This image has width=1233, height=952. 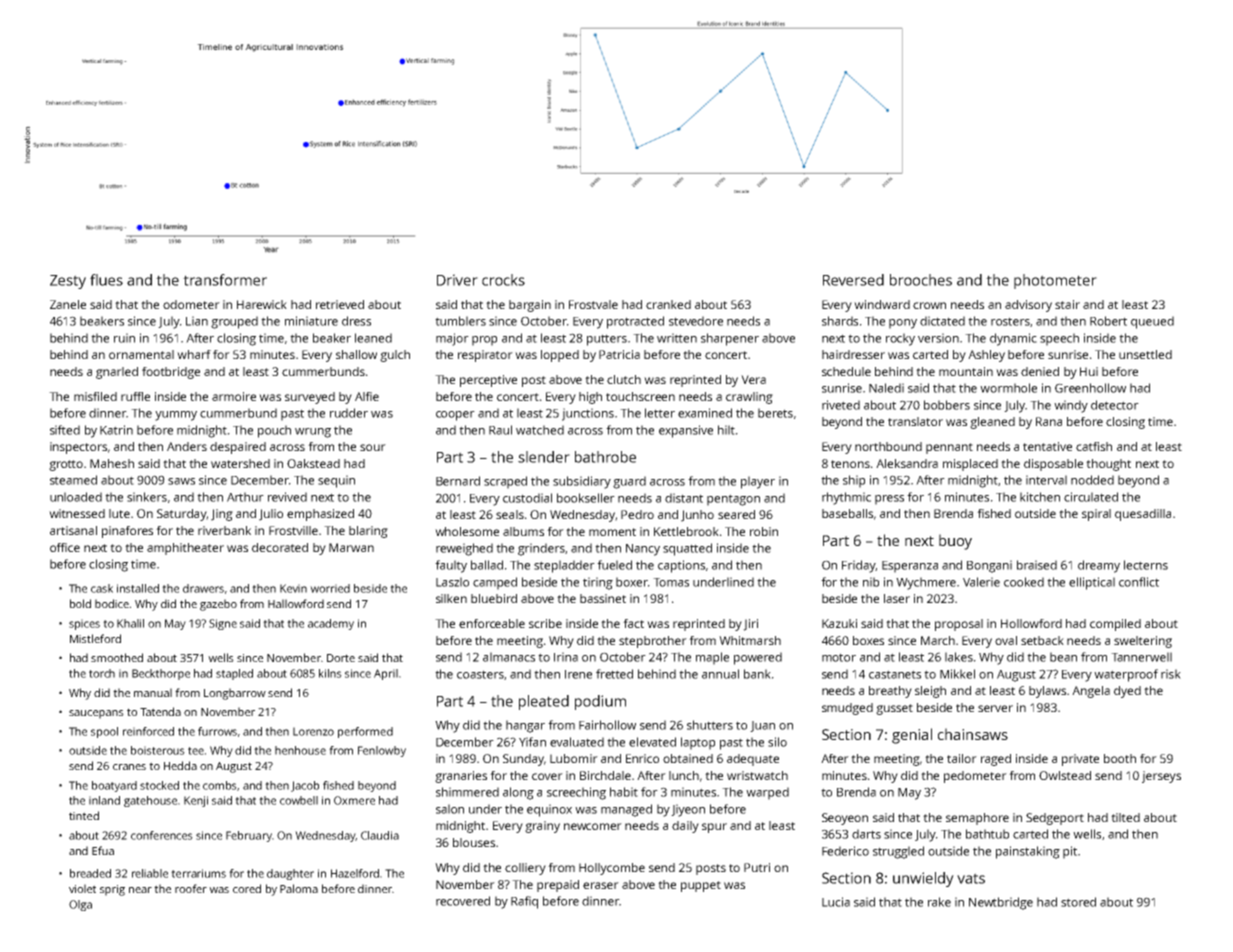 I want to click on custodial, so click(x=527, y=498).
